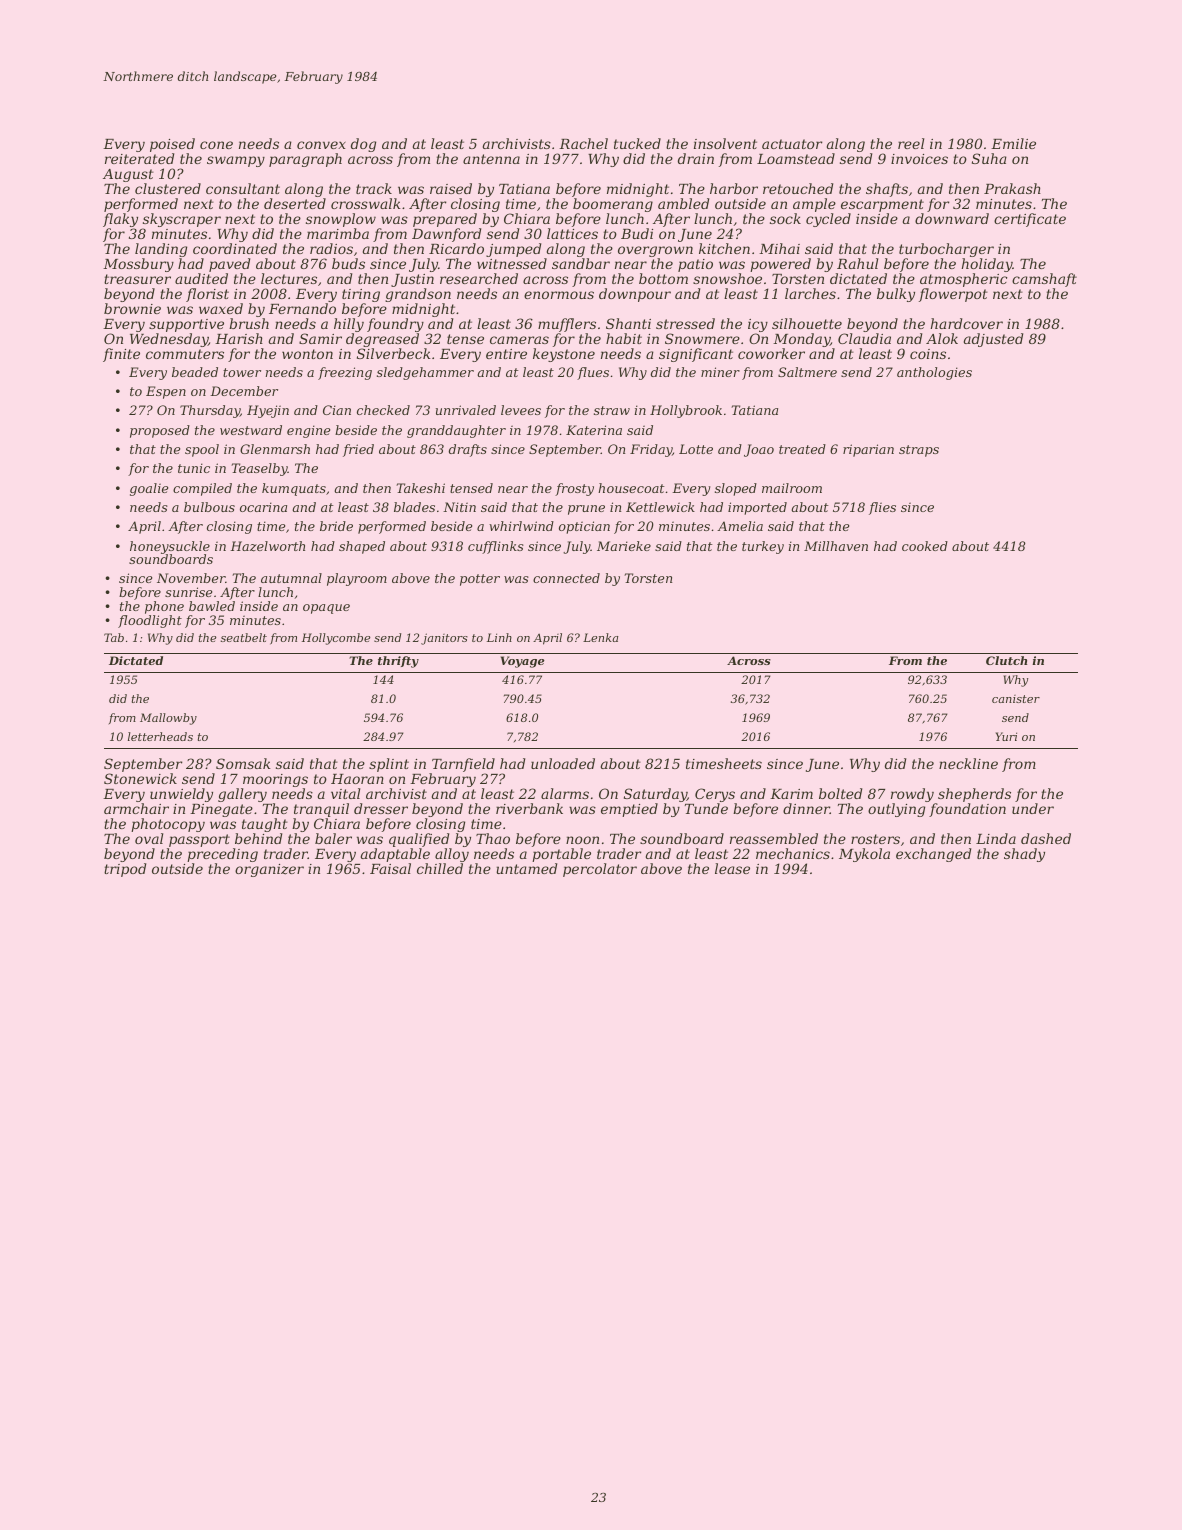 The image size is (1182, 1530). Describe the element at coordinates (419, 840) in the document. I see `qualified` at that location.
